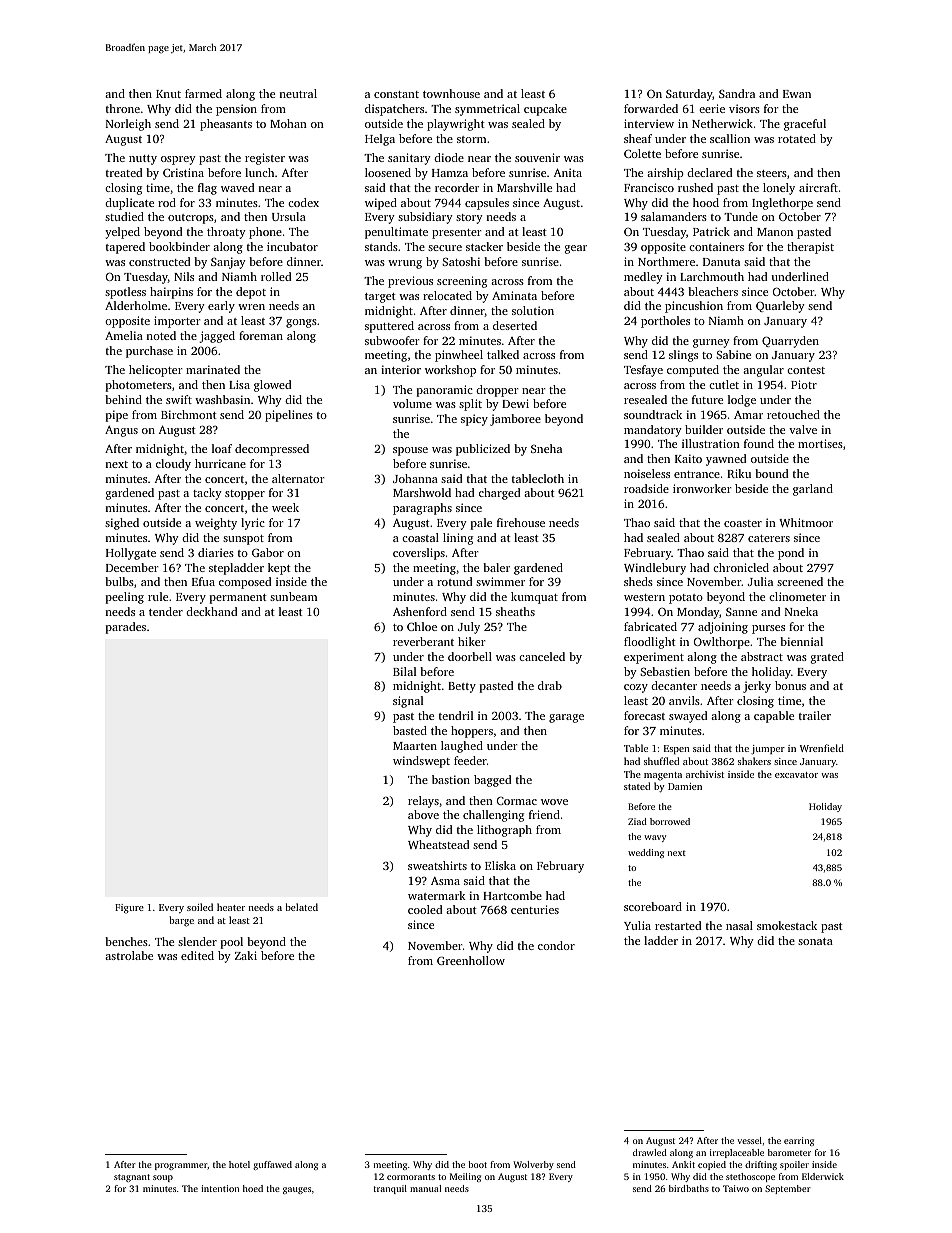 Image resolution: width=952 pixels, height=1233 pixels. Describe the element at coordinates (132, 1178) in the image. I see `stagnant` at that location.
